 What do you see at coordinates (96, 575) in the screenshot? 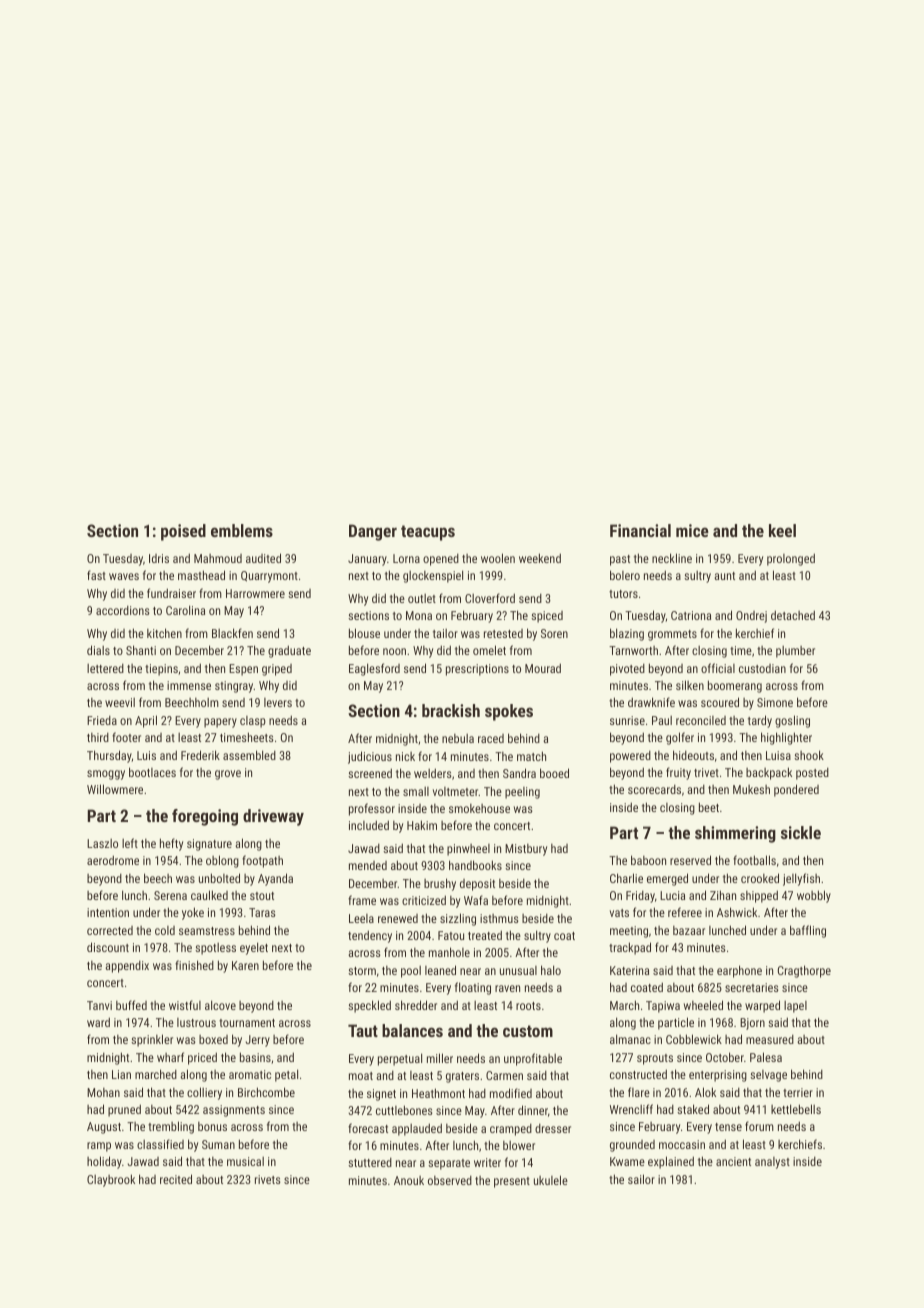
I see `fast` at bounding box center [96, 575].
